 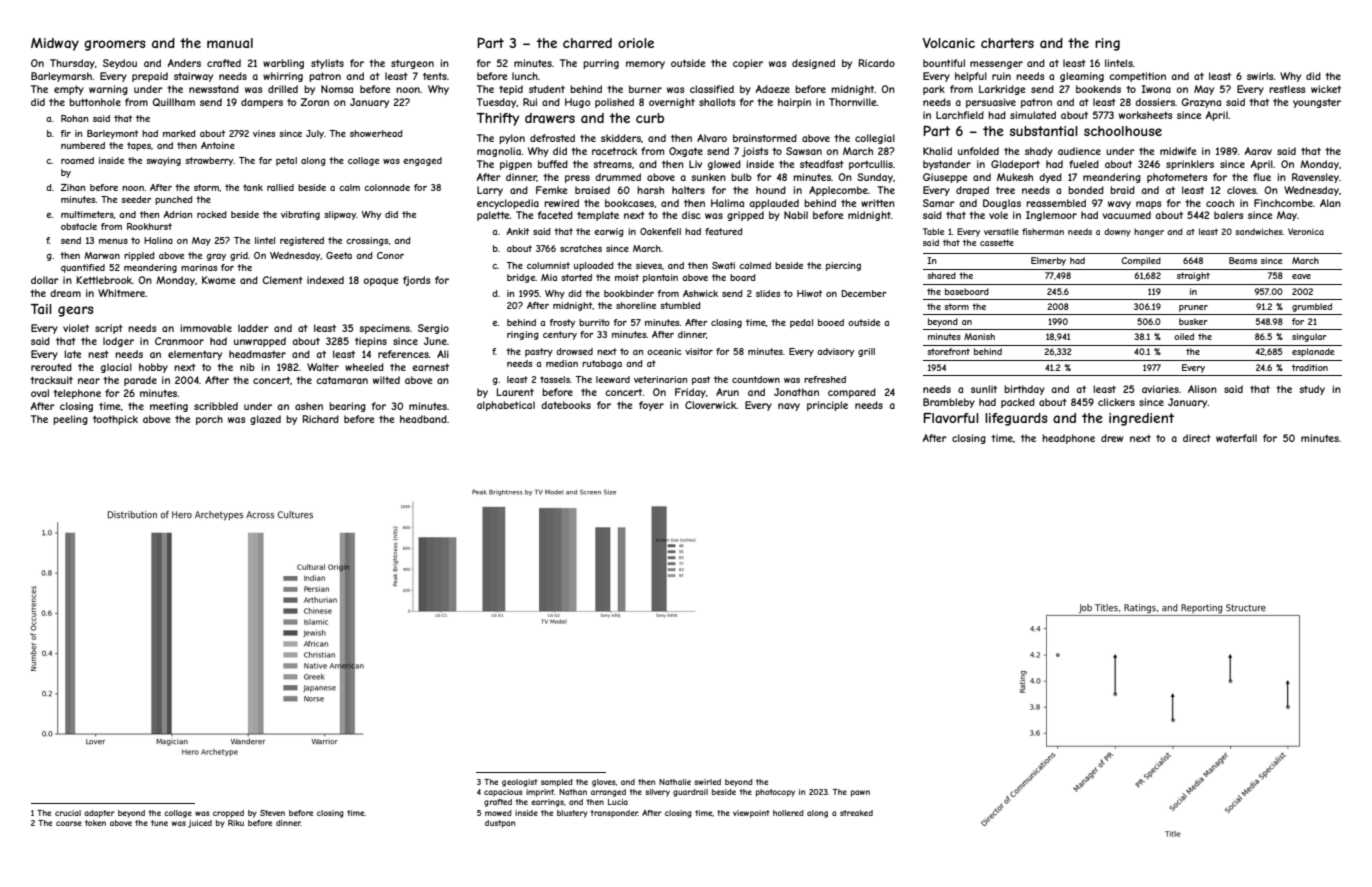 I want to click on stumbled, so click(x=680, y=305).
